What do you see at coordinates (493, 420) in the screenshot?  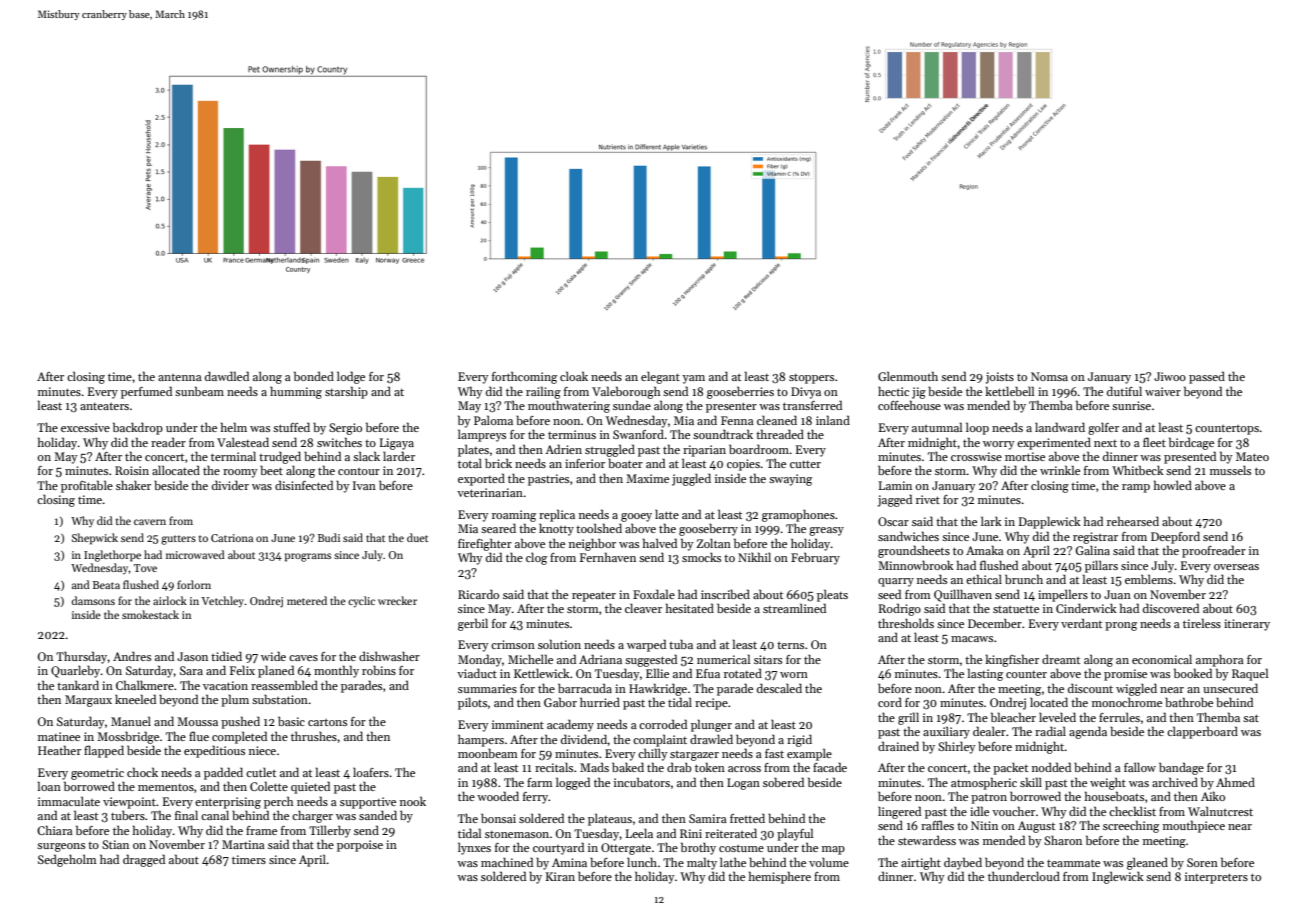 I see `Paloma` at bounding box center [493, 420].
